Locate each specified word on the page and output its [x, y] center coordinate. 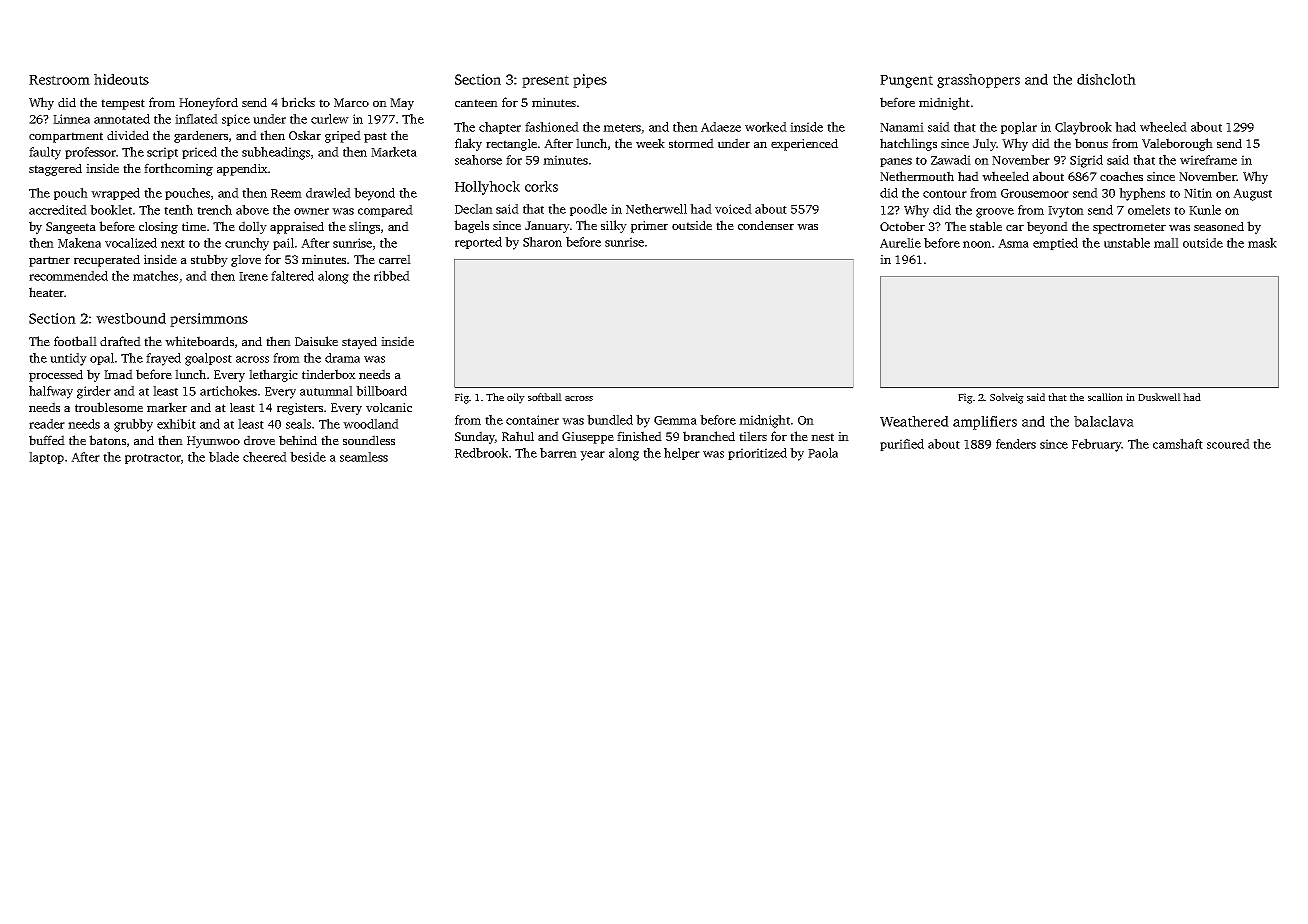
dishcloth [1106, 79]
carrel [395, 259]
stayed [359, 342]
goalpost [208, 359]
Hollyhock [487, 188]
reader [47, 424]
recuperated [107, 260]
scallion [1105, 397]
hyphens [1142, 194]
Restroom [59, 80]
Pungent [906, 81]
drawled [328, 193]
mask [1262, 243]
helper [682, 454]
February [1097, 445]
